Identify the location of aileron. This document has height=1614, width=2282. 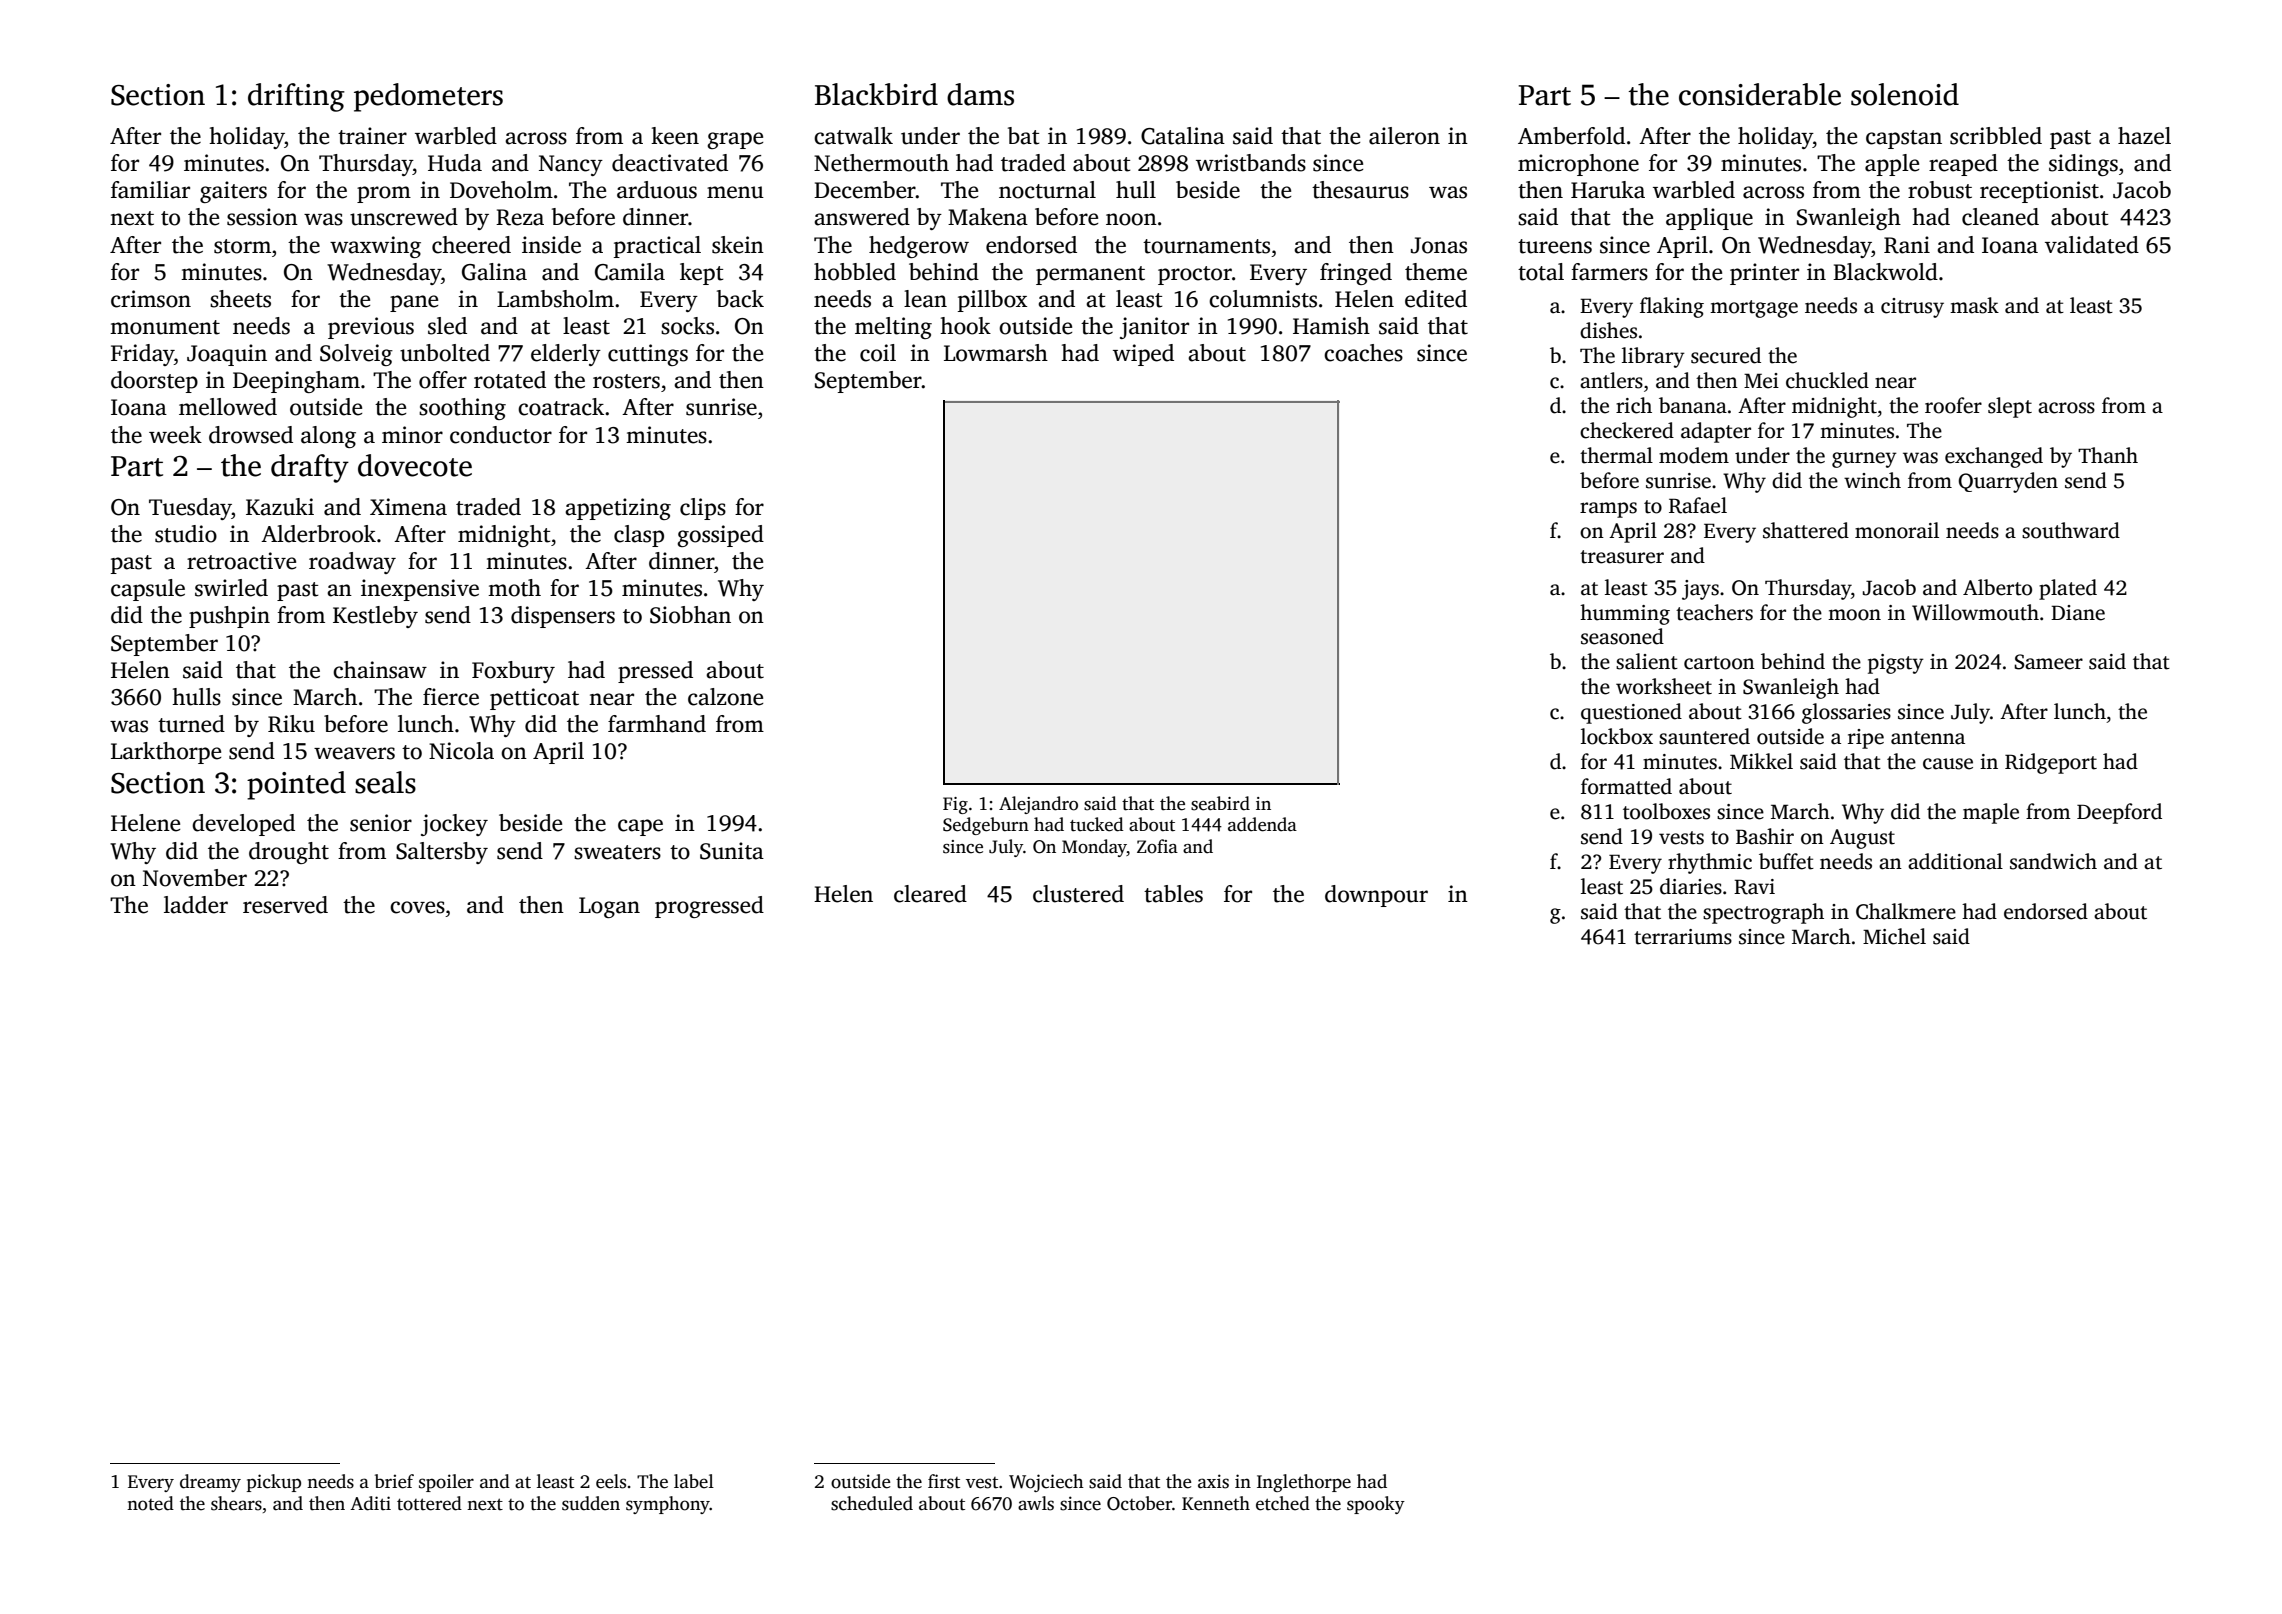
(1404, 136).
